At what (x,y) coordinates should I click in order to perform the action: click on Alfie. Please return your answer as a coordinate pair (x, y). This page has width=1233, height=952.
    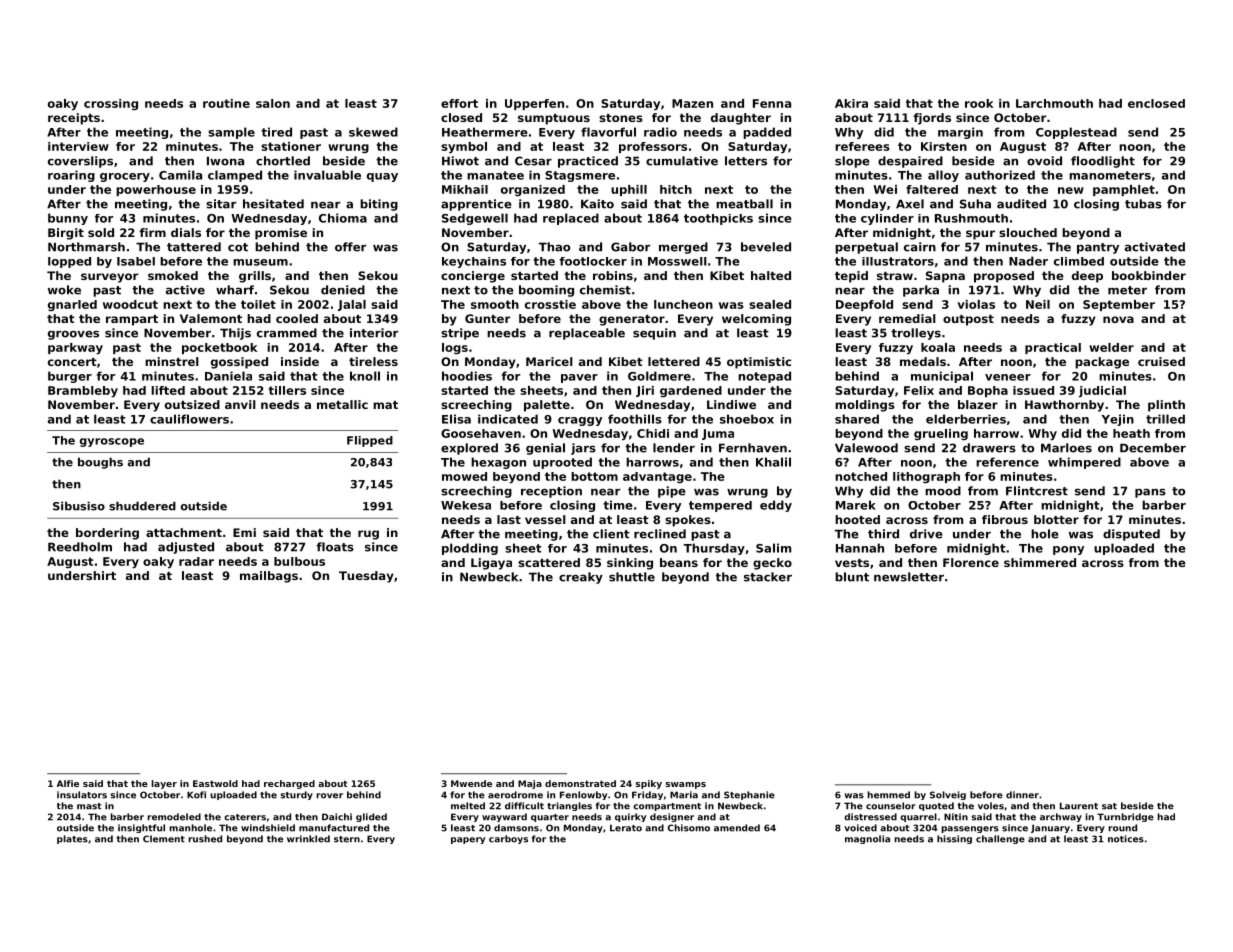
    Looking at the image, I should click on (68, 783).
